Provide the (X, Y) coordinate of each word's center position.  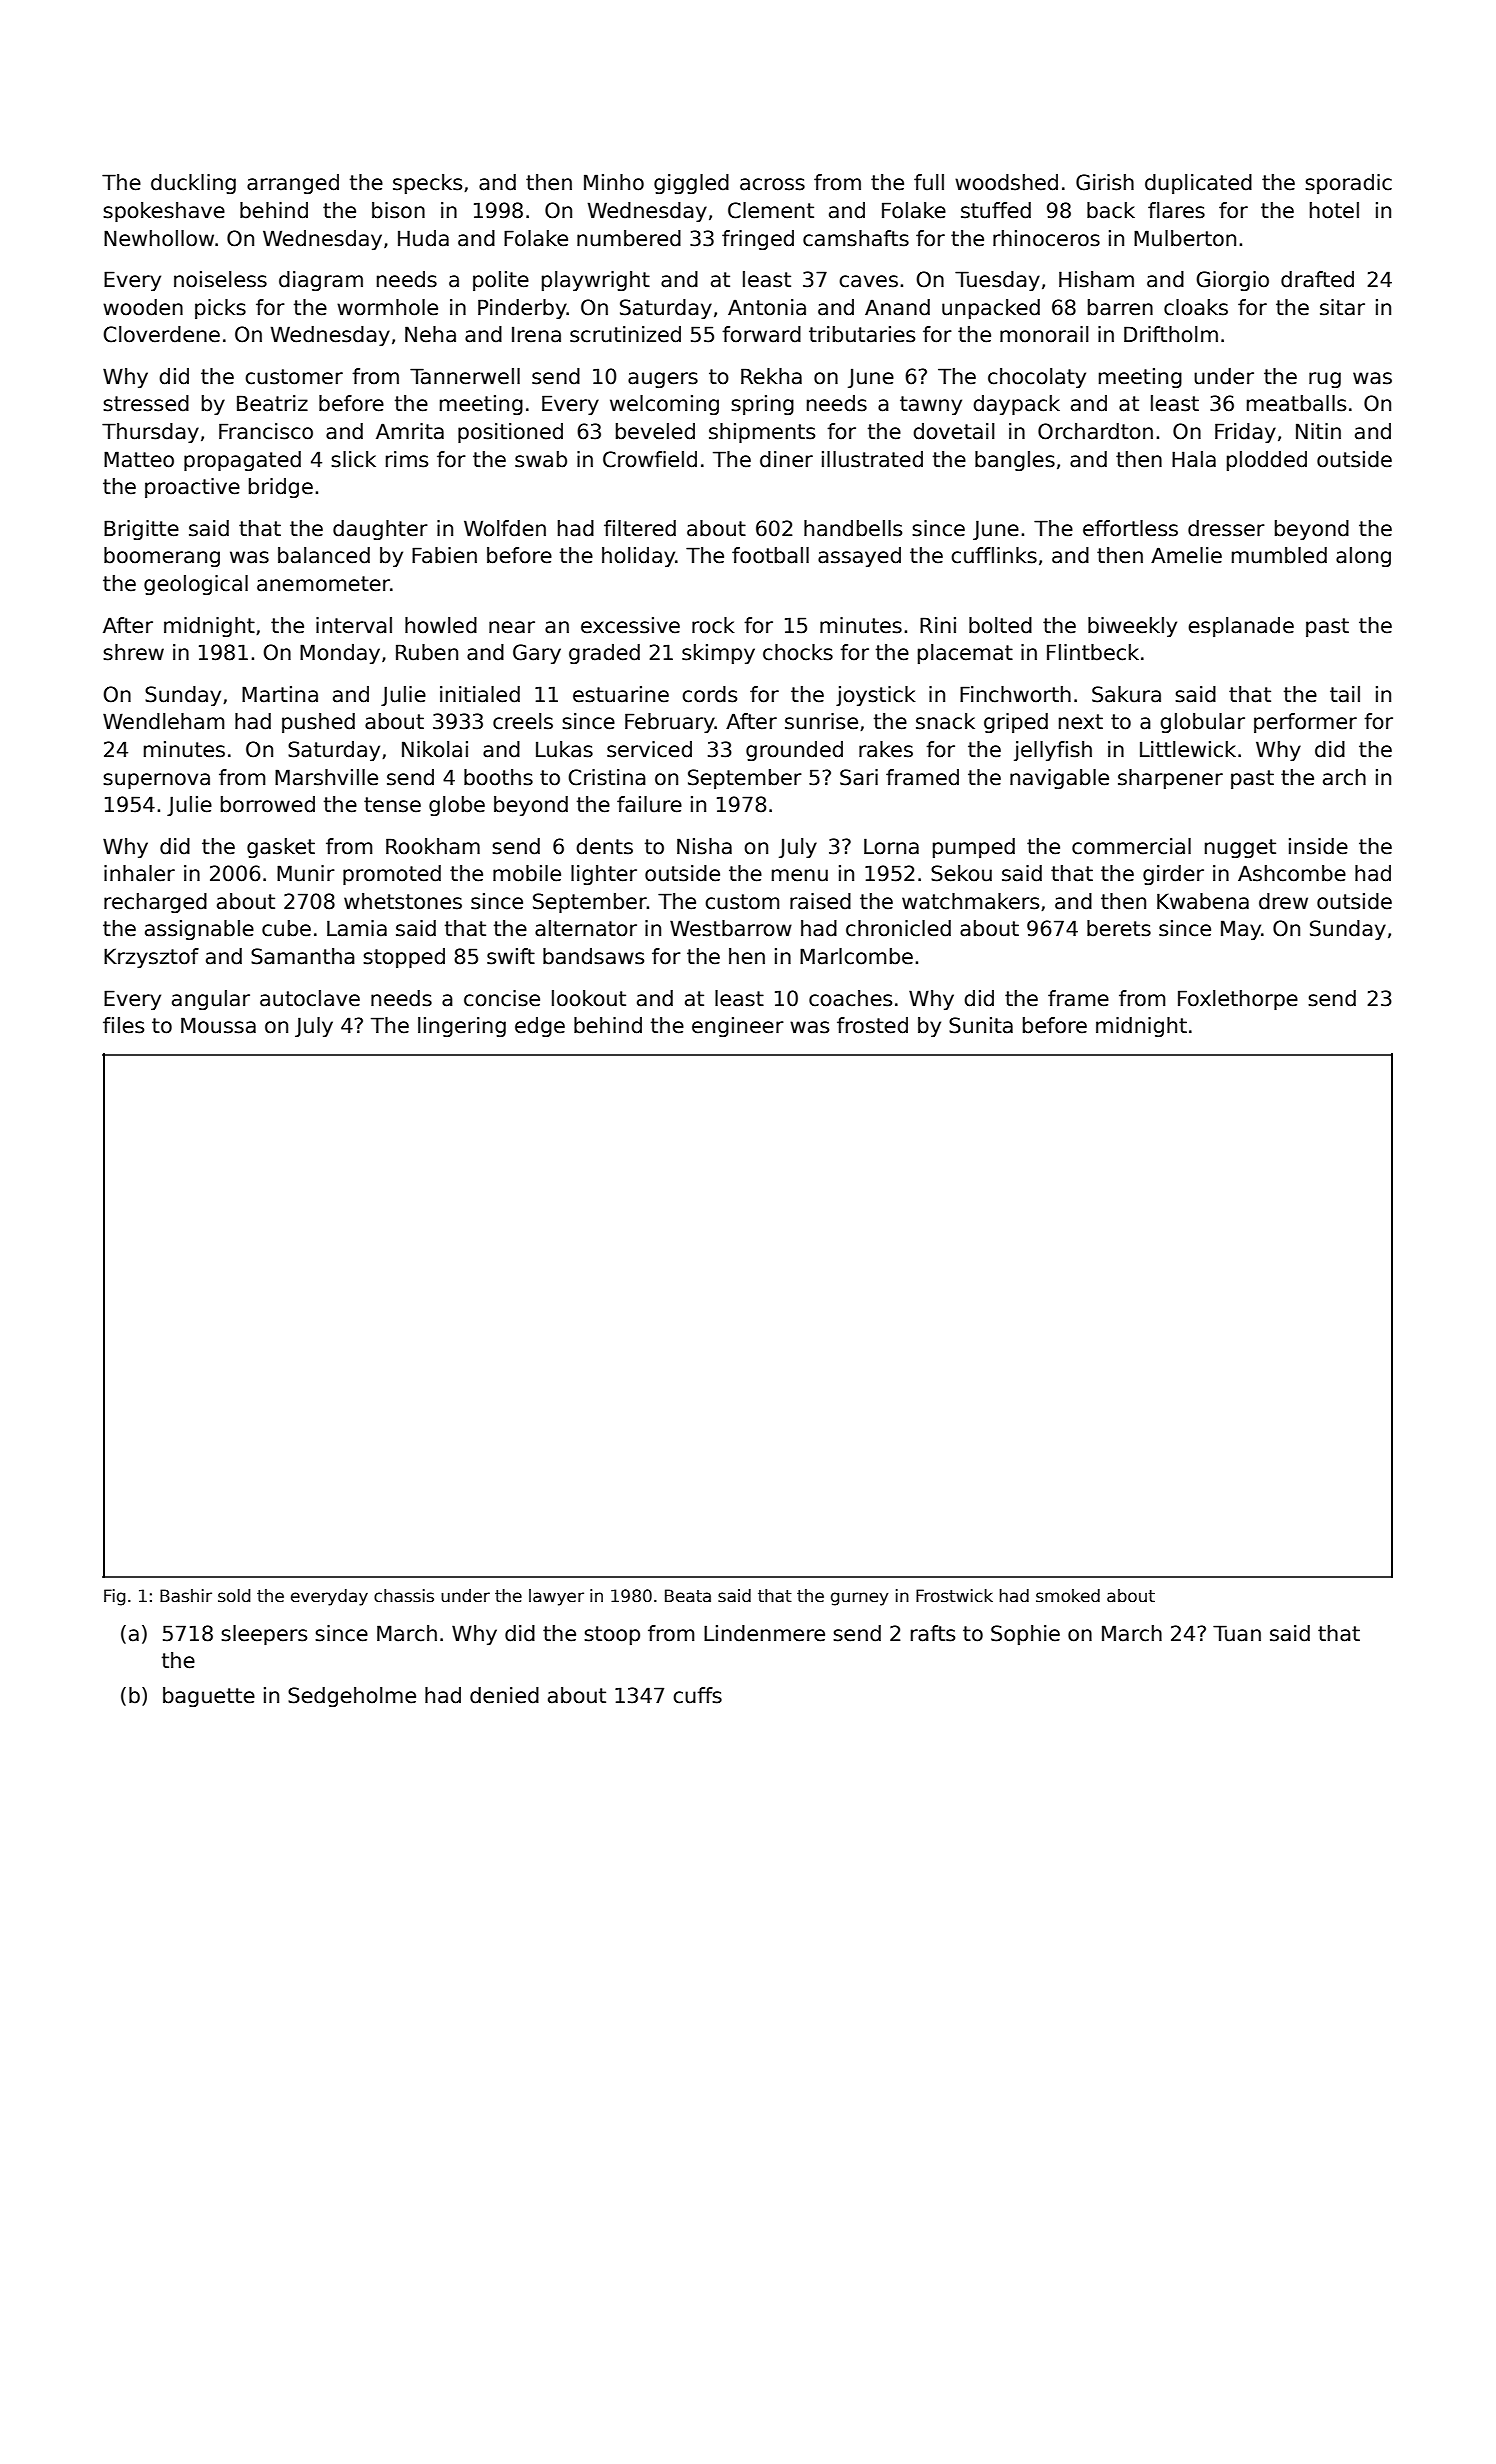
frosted (872, 1025)
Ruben (427, 652)
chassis (404, 1596)
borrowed (268, 804)
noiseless (220, 279)
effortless (1130, 528)
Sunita (981, 1025)
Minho (614, 182)
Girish (1105, 182)
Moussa (218, 1025)
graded (604, 654)
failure (649, 804)
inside (1318, 846)
